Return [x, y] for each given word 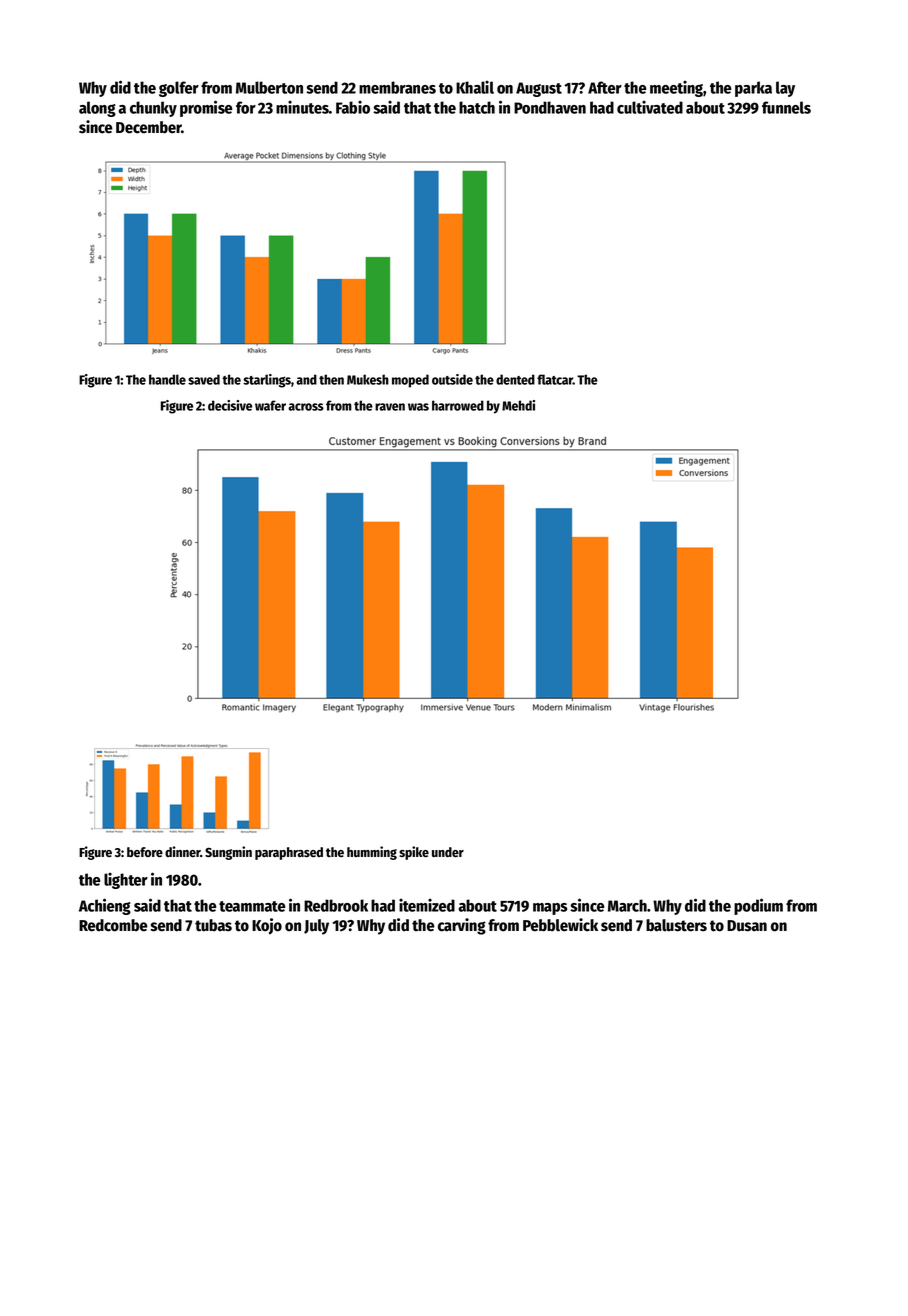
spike [414, 853]
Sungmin [228, 853]
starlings [267, 381]
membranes [397, 87]
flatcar [555, 379]
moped [410, 381]
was [418, 407]
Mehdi [518, 405]
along [97, 109]
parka [753, 89]
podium [758, 906]
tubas [213, 925]
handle [167, 379]
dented [515, 379]
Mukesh [368, 379]
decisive [230, 405]
